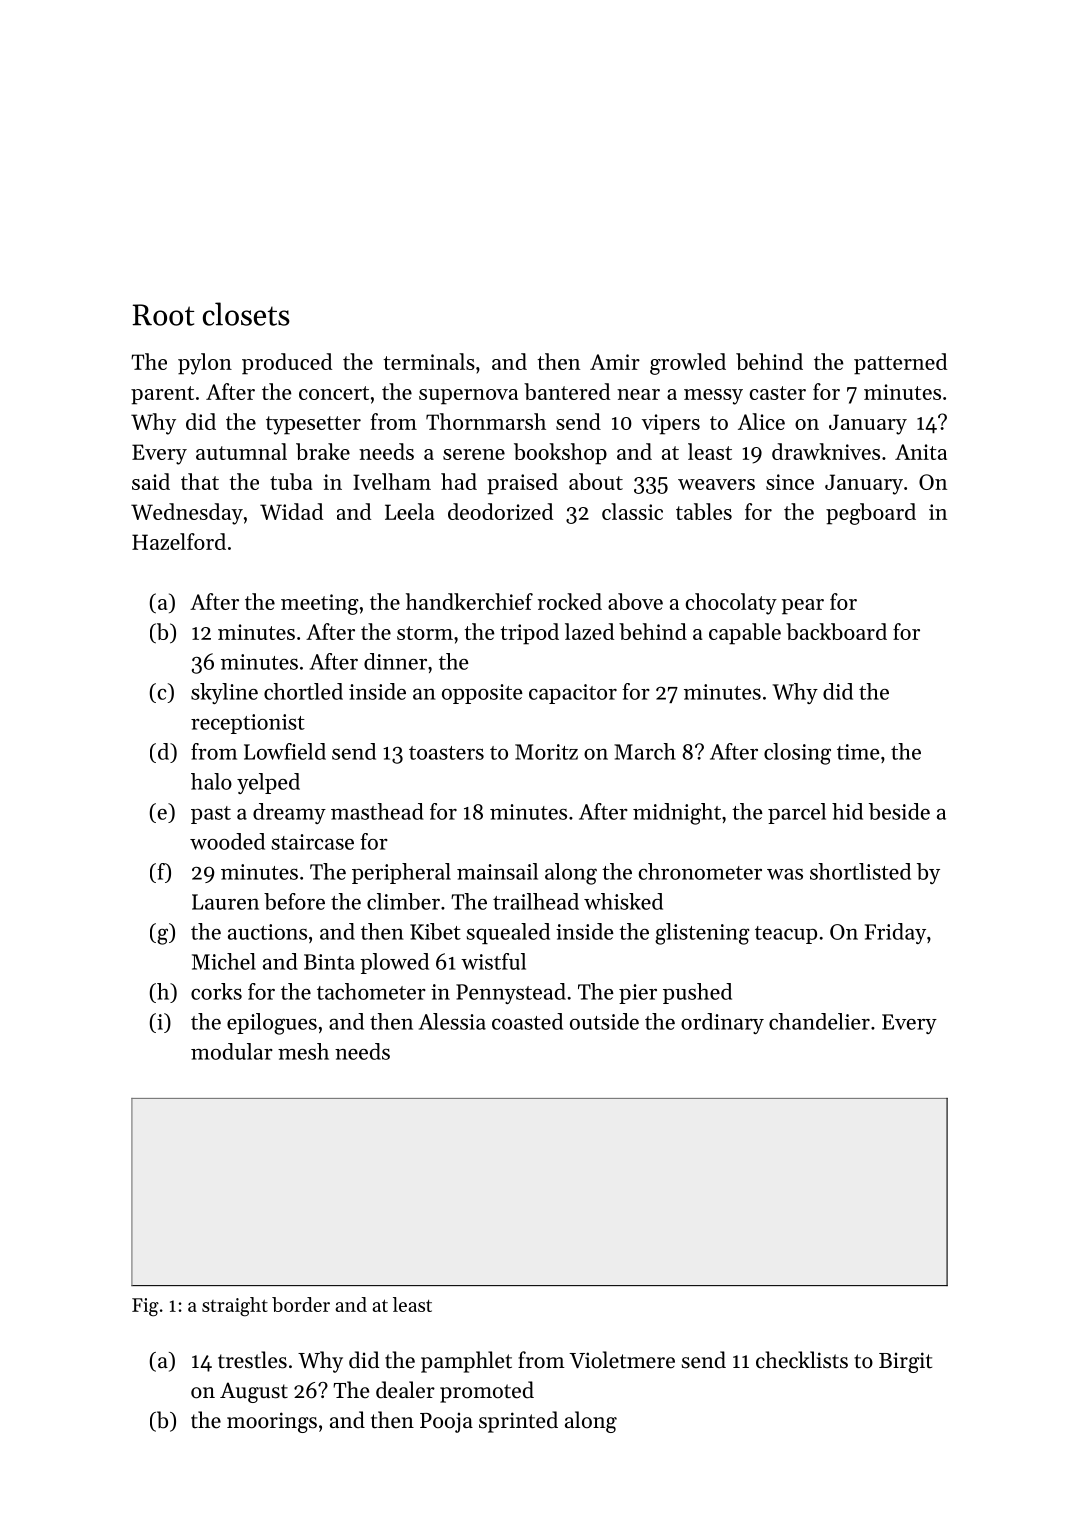  I want to click on Ivelham, so click(392, 481).
